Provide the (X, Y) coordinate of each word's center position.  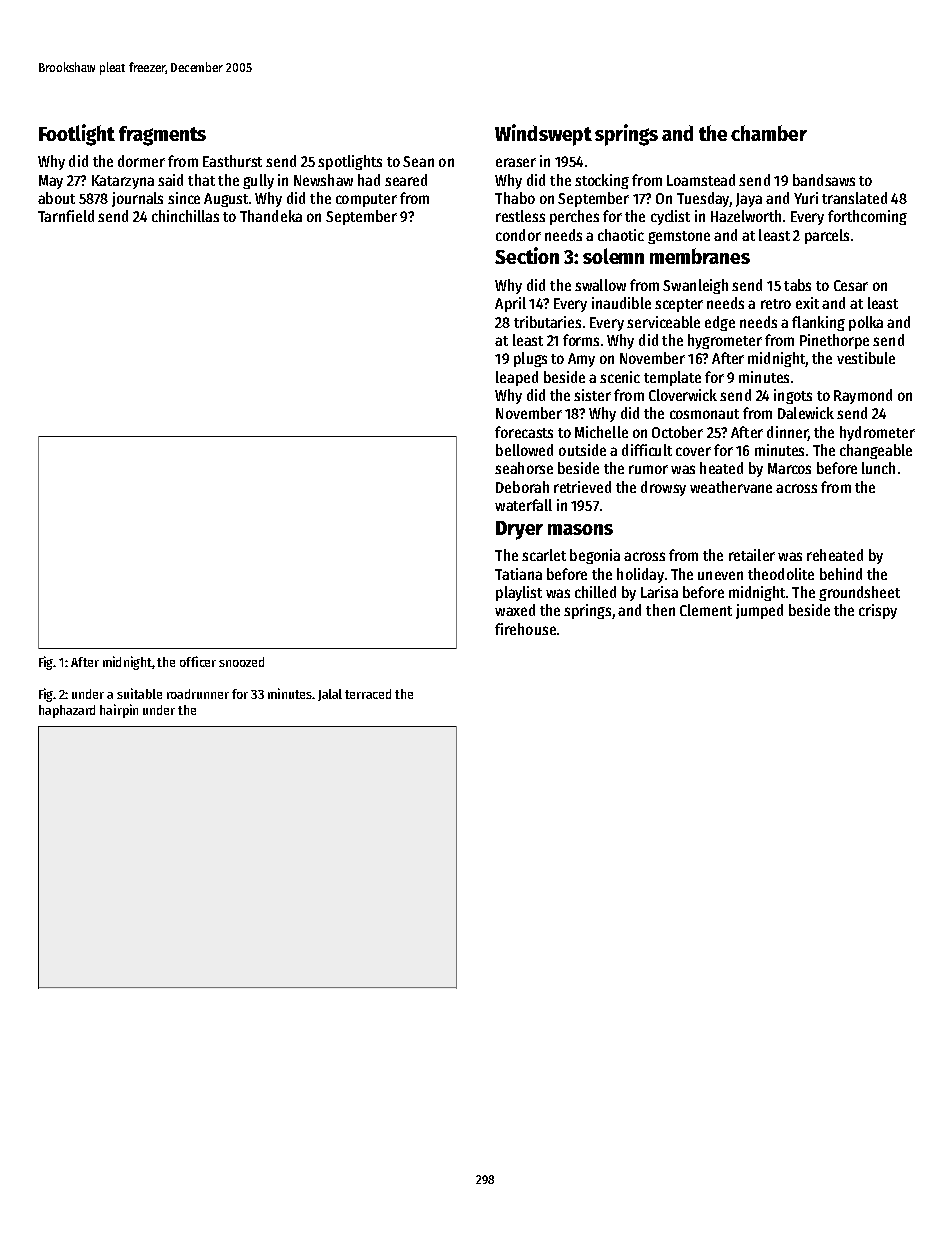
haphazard (67, 711)
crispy (878, 611)
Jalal (330, 695)
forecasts (524, 432)
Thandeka (271, 216)
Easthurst (232, 161)
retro (776, 304)
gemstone (679, 237)
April (510, 304)
